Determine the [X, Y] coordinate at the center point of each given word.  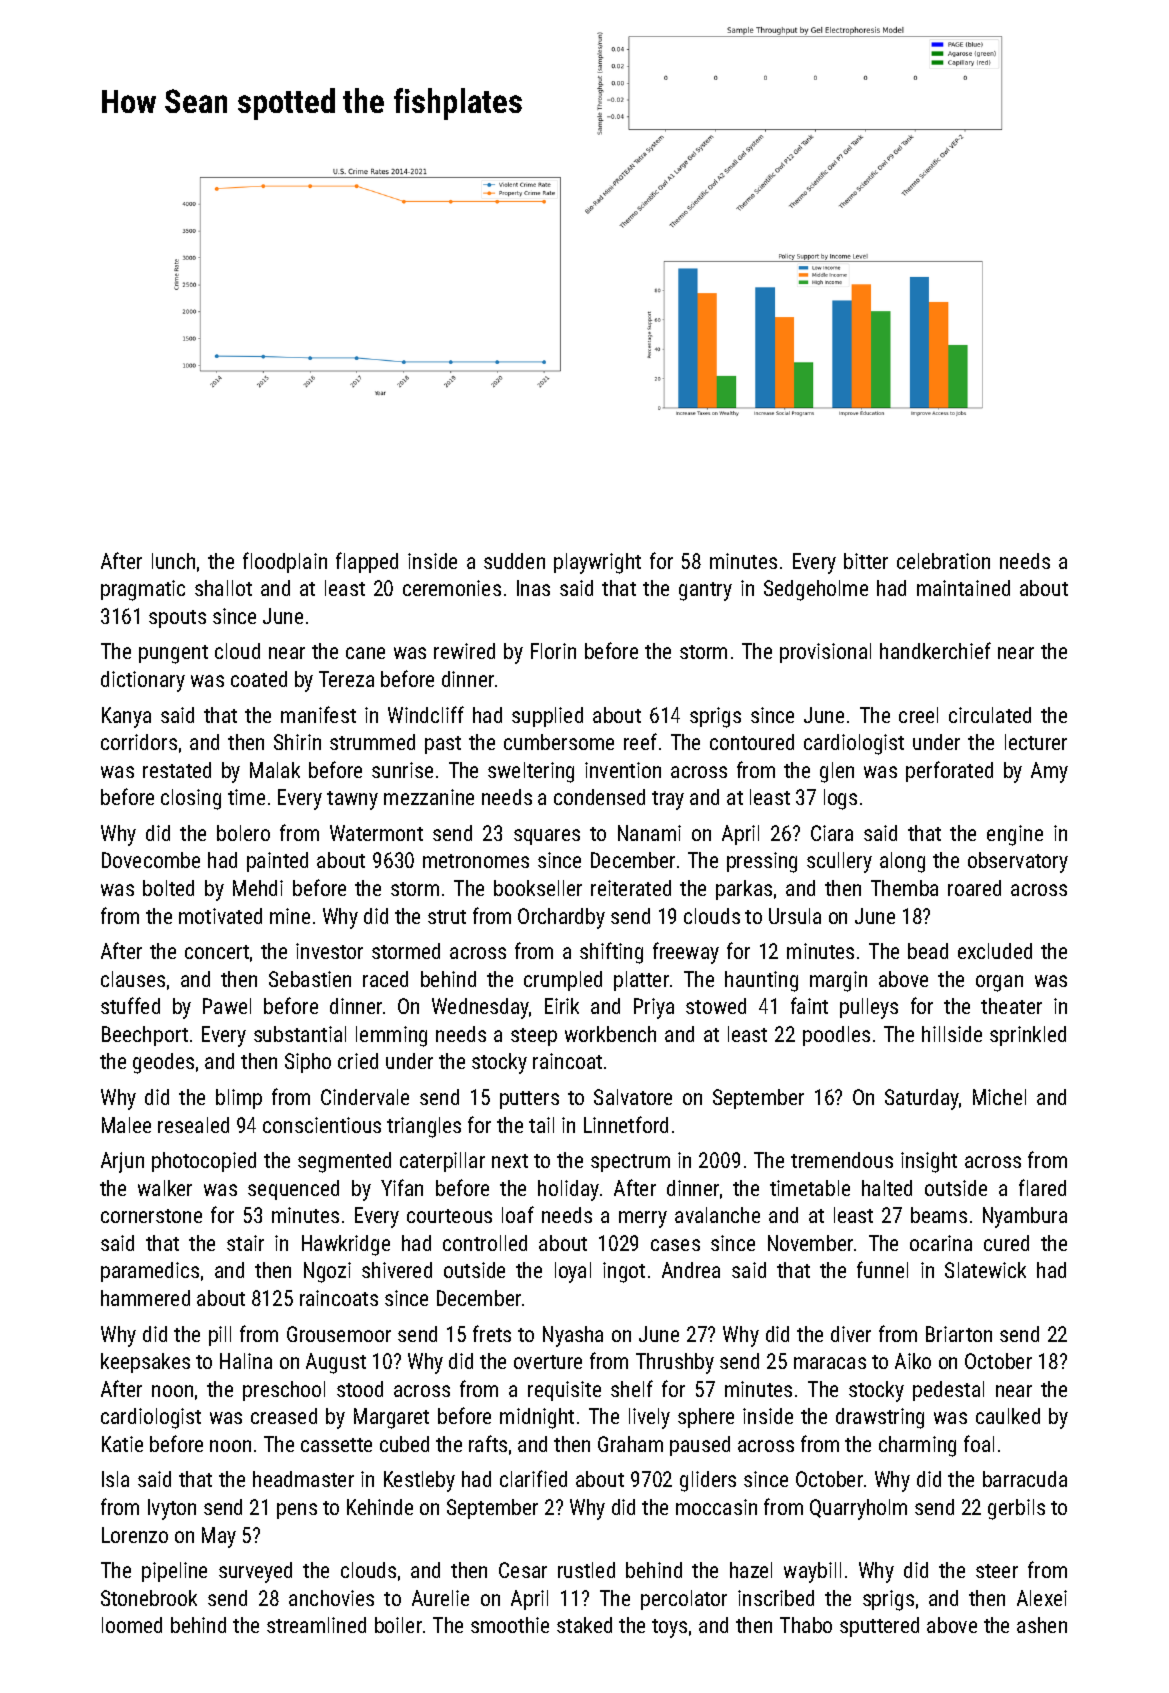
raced [385, 979]
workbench [610, 1034]
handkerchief [935, 650]
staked [584, 1625]
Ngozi [327, 1272]
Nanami [649, 833]
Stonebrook [149, 1598]
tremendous [842, 1160]
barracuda [1025, 1479]
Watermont [376, 833]
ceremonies [452, 588]
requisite [564, 1391]
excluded [995, 951]
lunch [173, 561]
